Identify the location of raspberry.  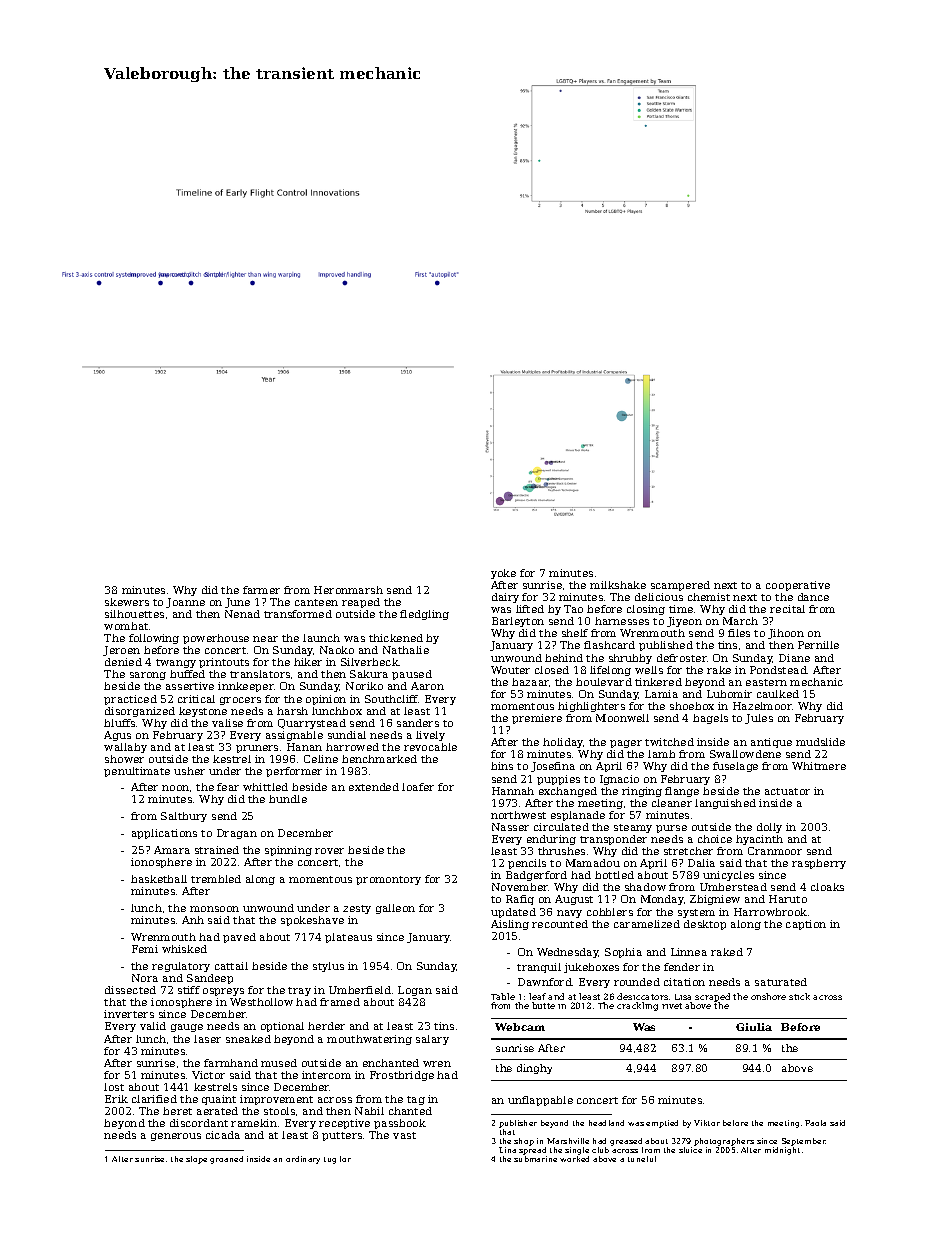
(819, 864).
